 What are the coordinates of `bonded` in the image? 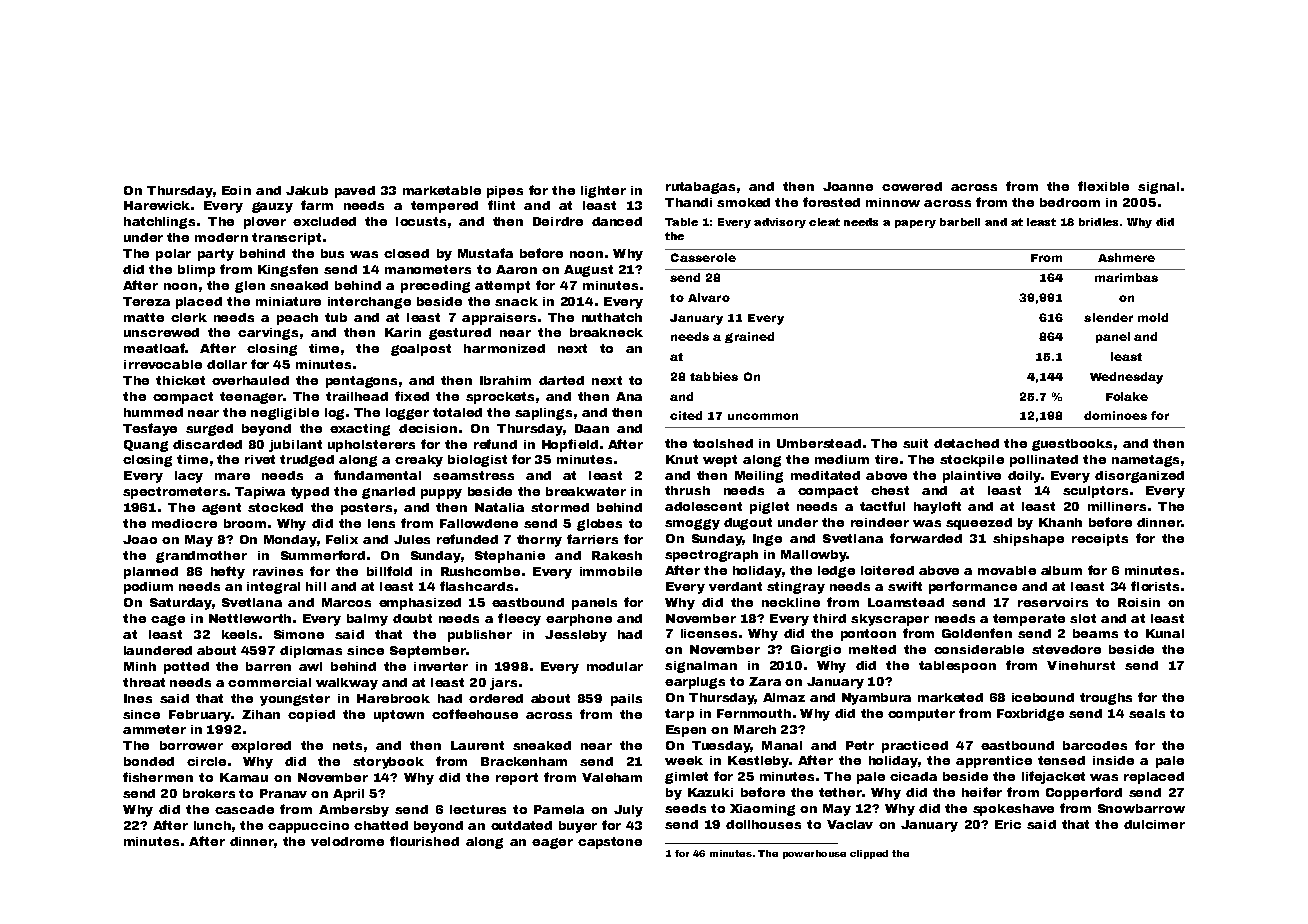 It's located at (149, 761).
